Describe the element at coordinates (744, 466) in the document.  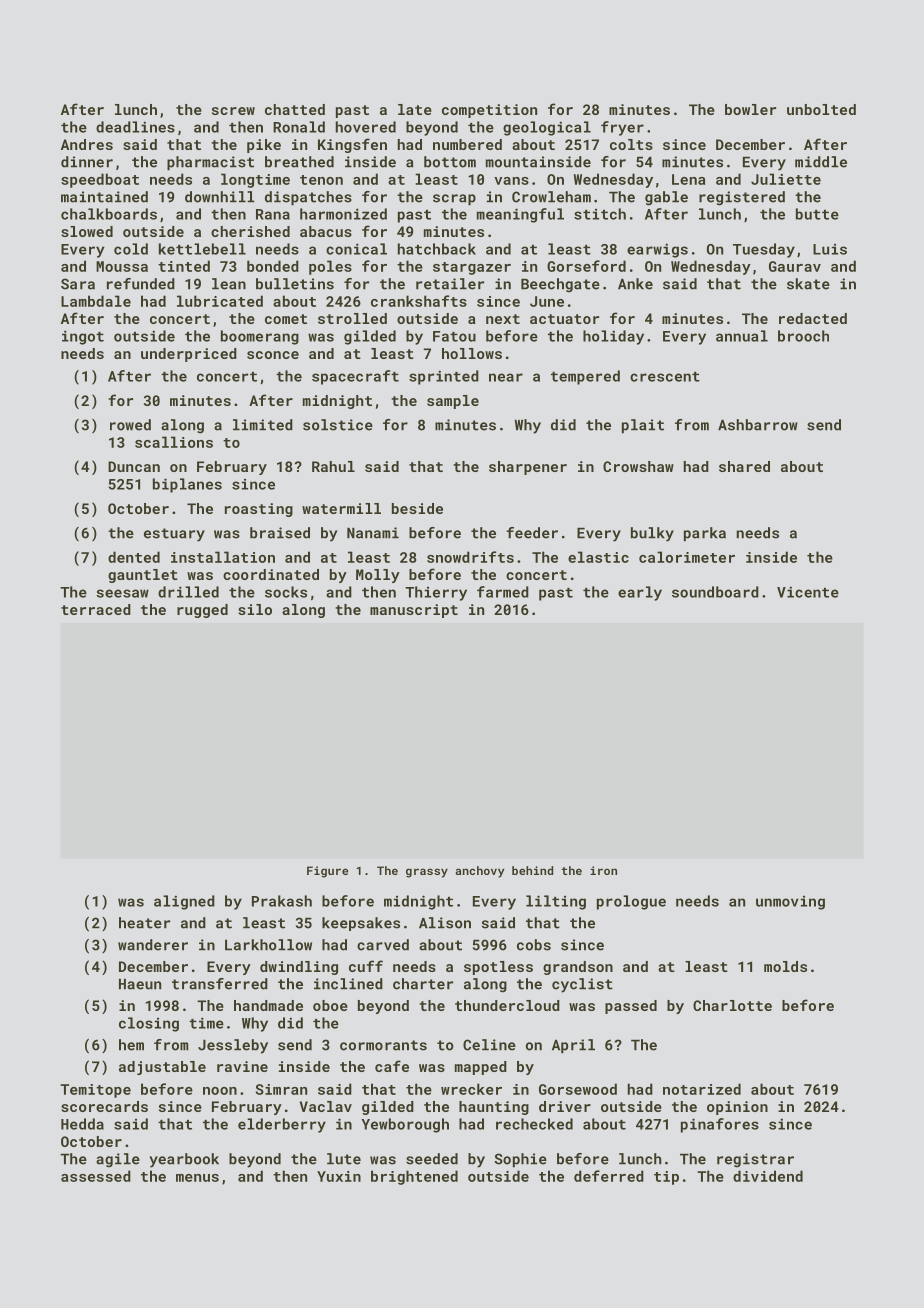
I see `shared` at that location.
